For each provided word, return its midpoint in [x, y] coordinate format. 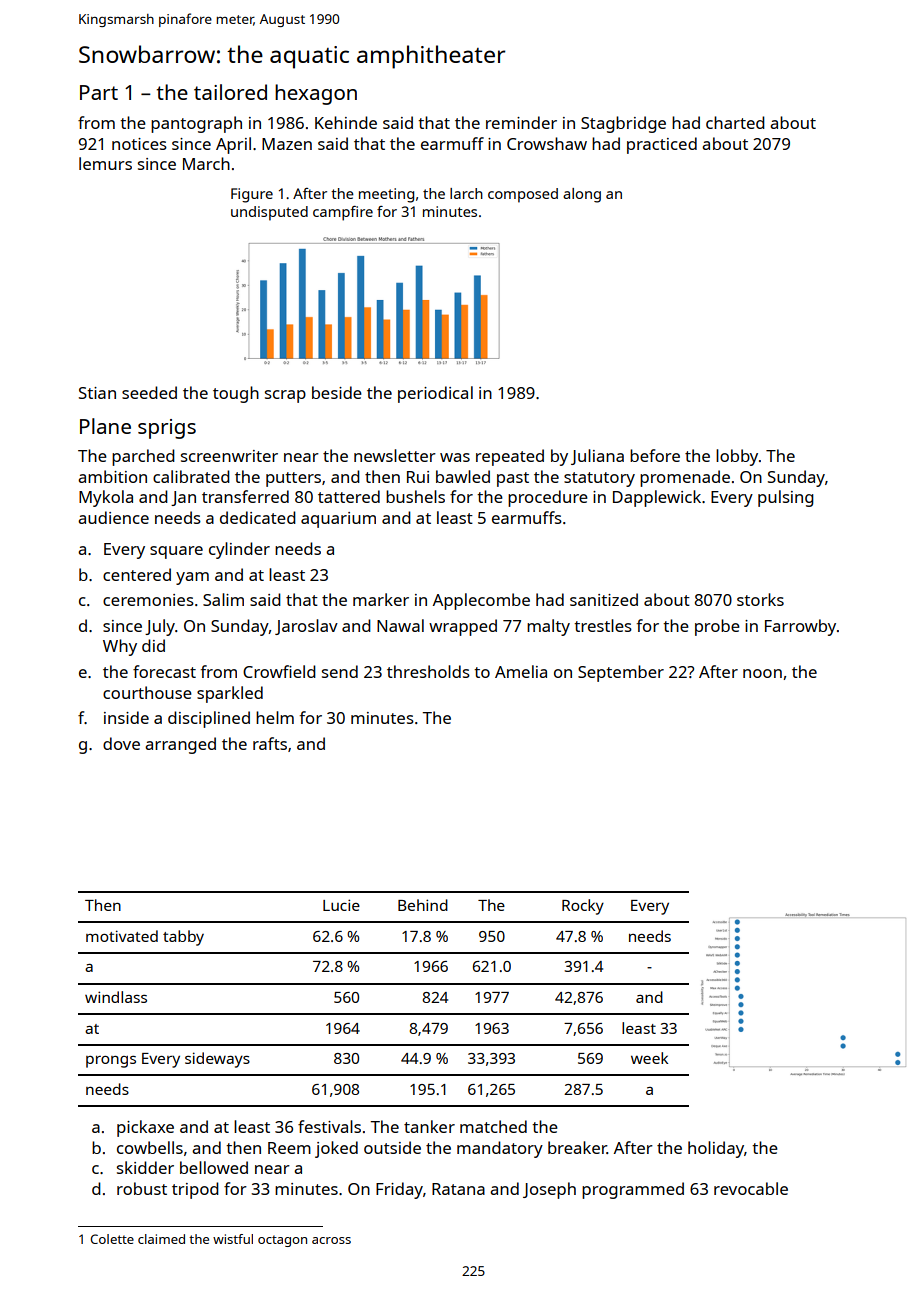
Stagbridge [623, 124]
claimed [161, 1239]
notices [139, 144]
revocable [751, 1188]
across [331, 1240]
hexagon [316, 94]
